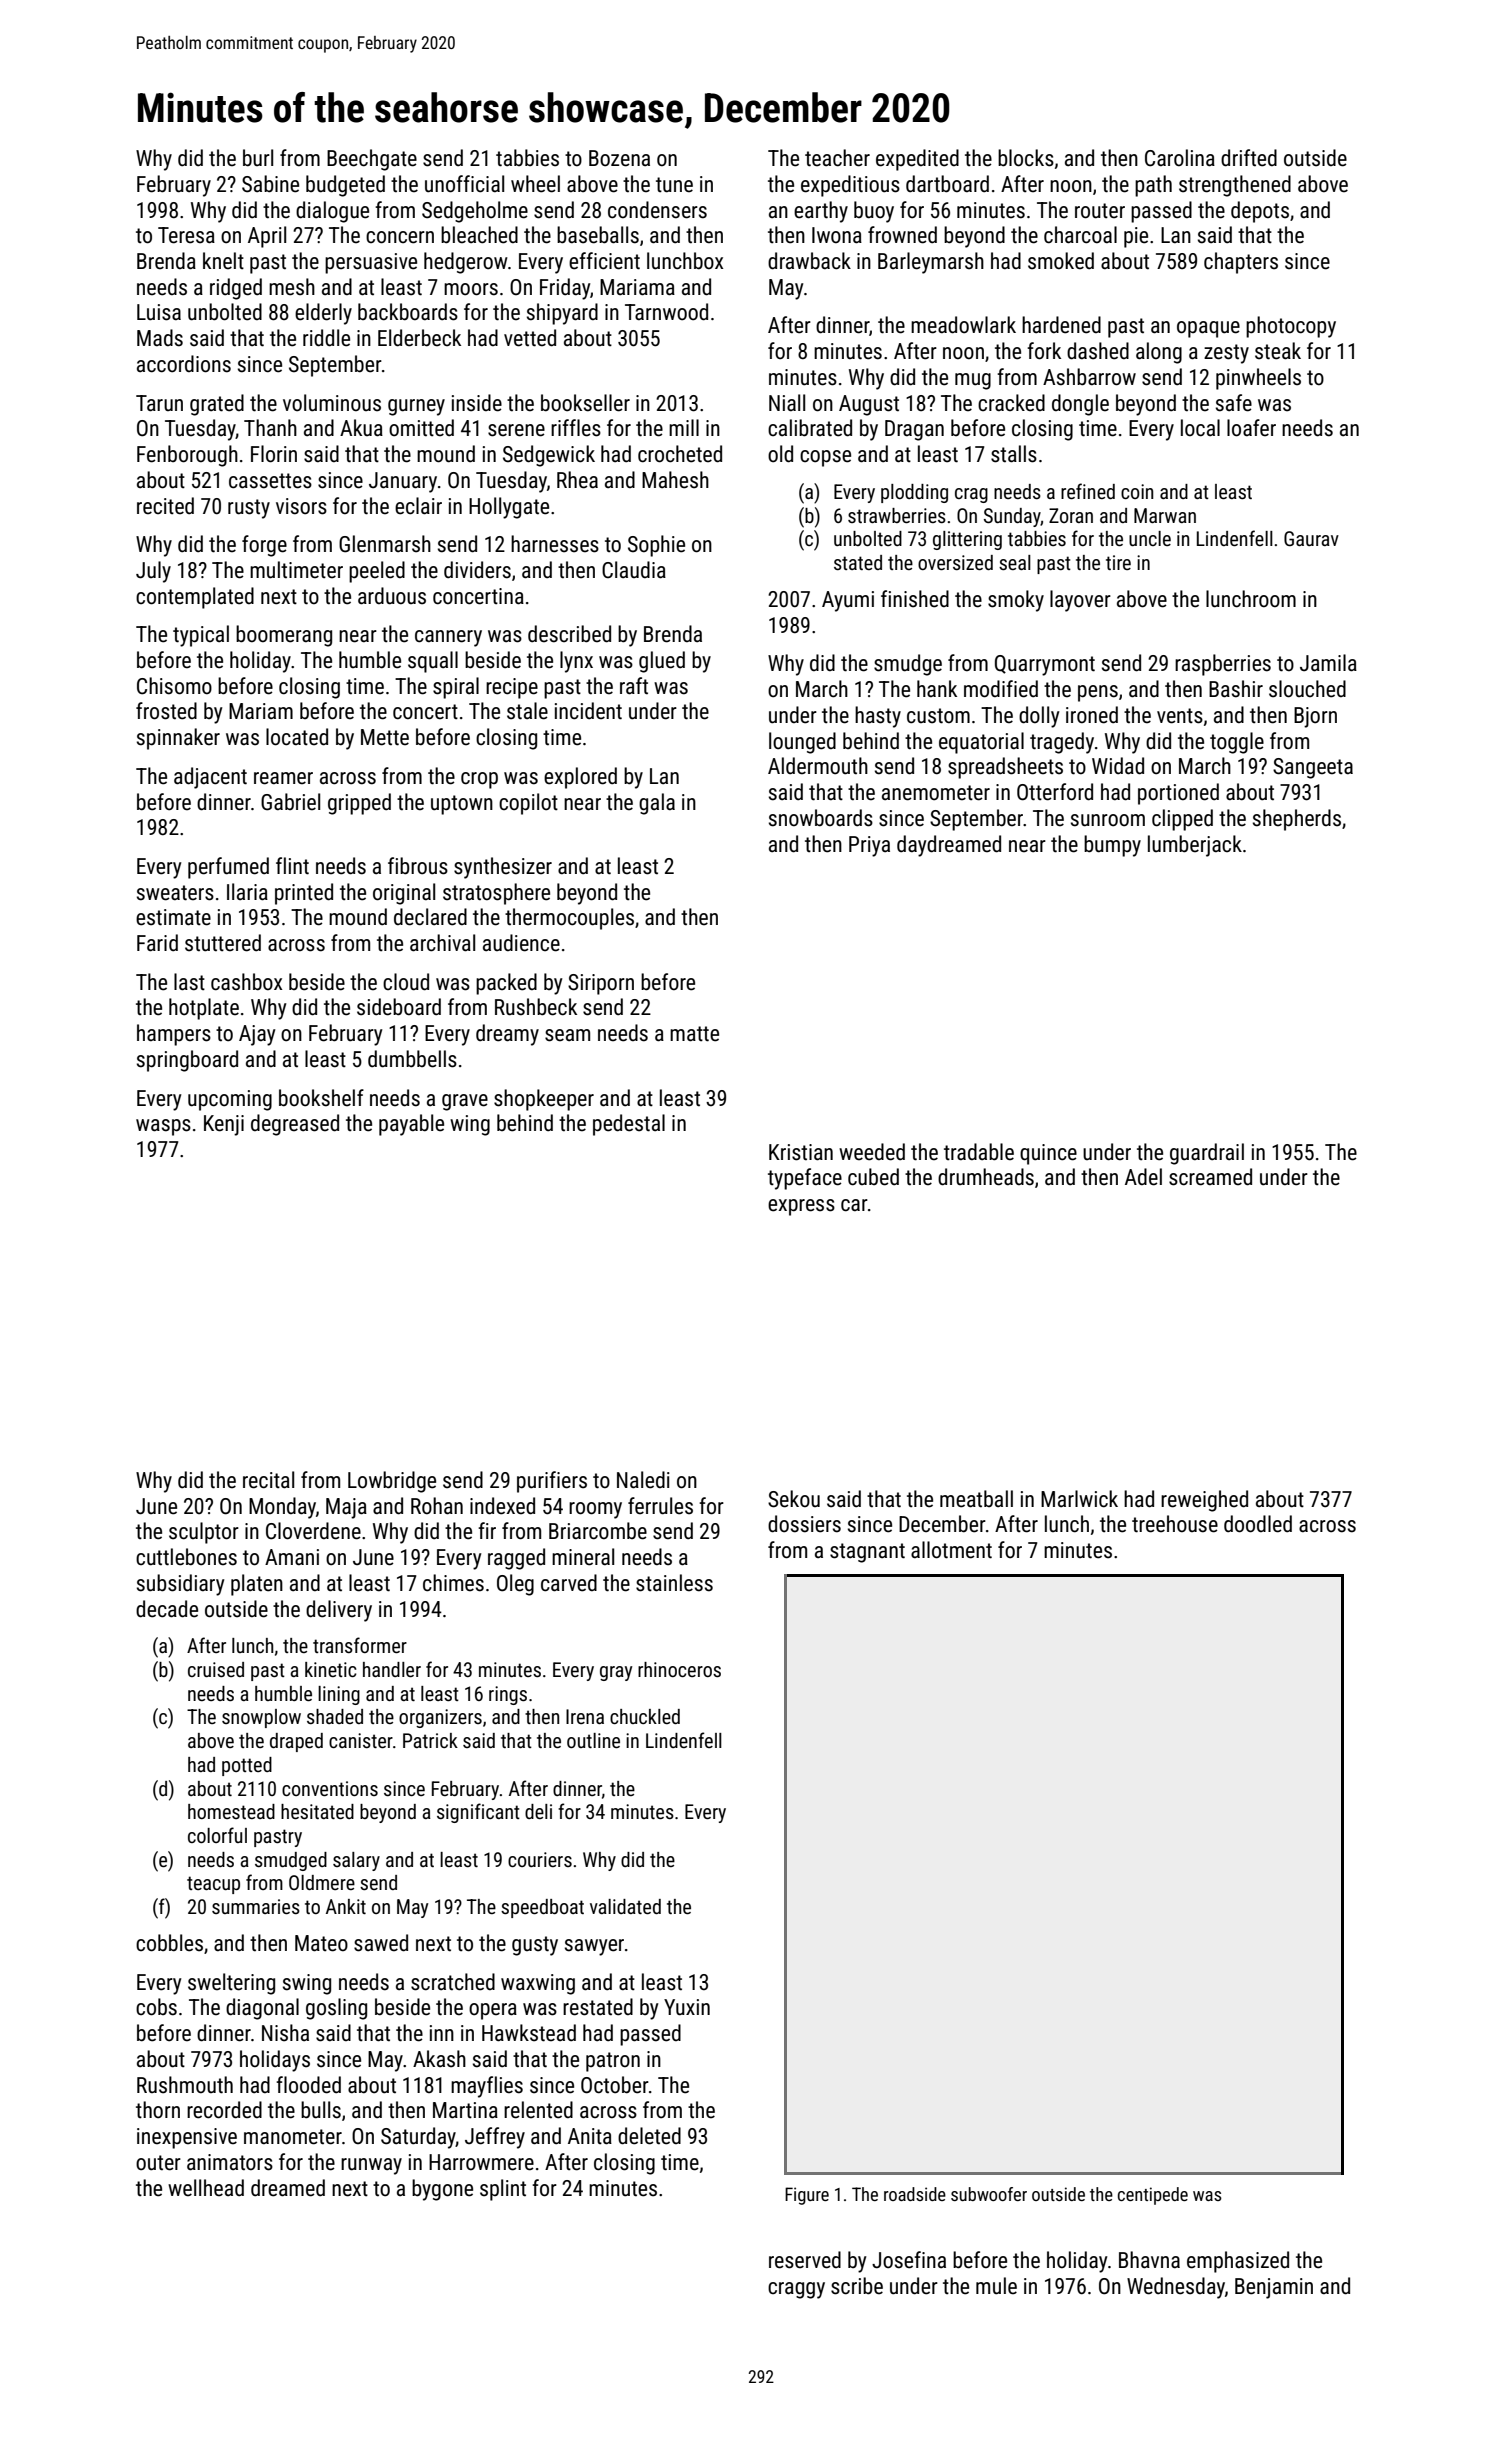  Describe the element at coordinates (418, 2138) in the document. I see `Saturday` at that location.
